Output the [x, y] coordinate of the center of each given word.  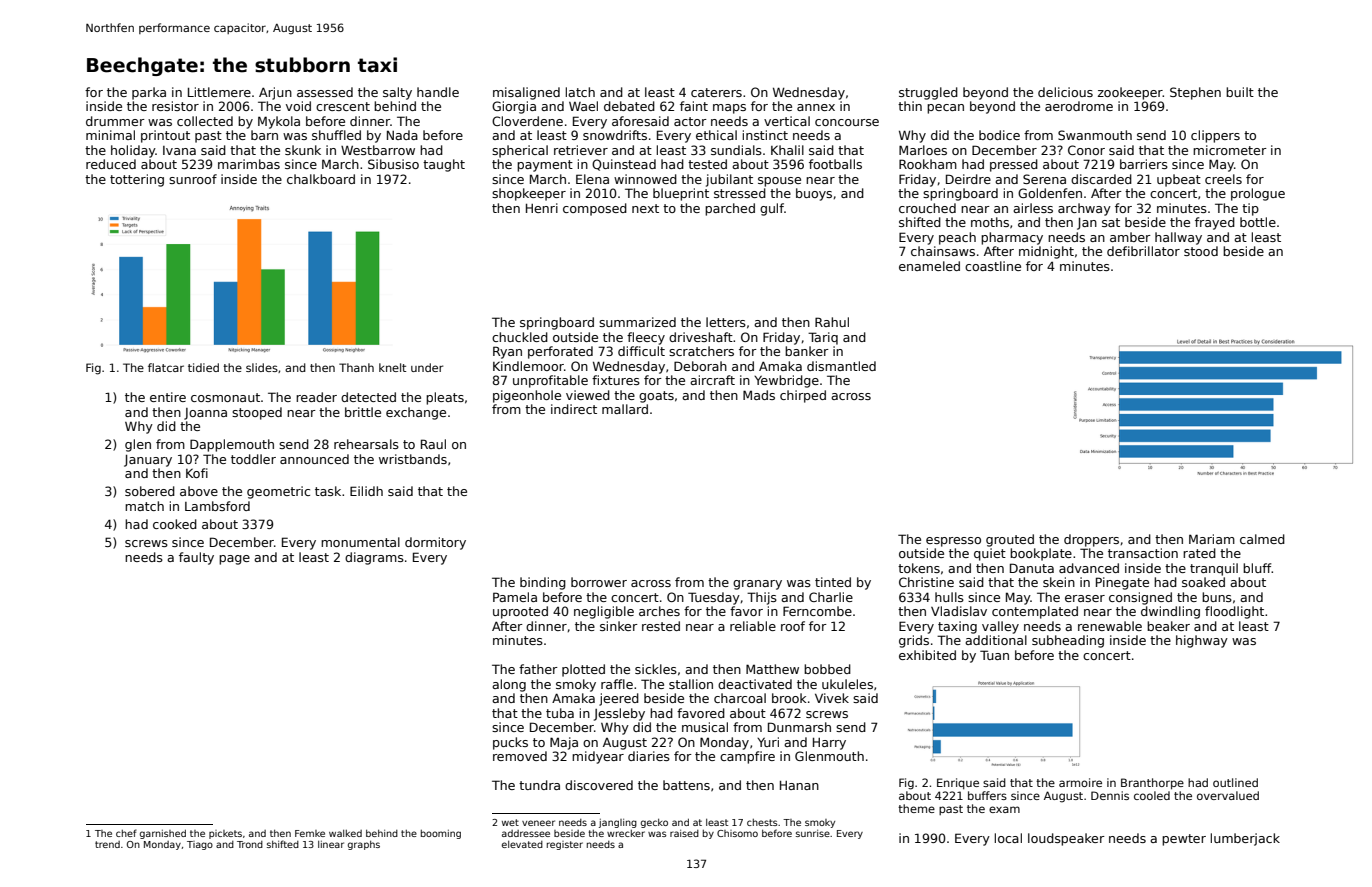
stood [1201, 251]
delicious [1065, 92]
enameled [929, 266]
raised [684, 833]
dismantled [841, 366]
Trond [250, 844]
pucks [510, 743]
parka [149, 93]
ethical [716, 135]
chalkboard [321, 179]
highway [1202, 641]
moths [990, 222]
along [509, 685]
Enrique [958, 783]
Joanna [205, 414]
